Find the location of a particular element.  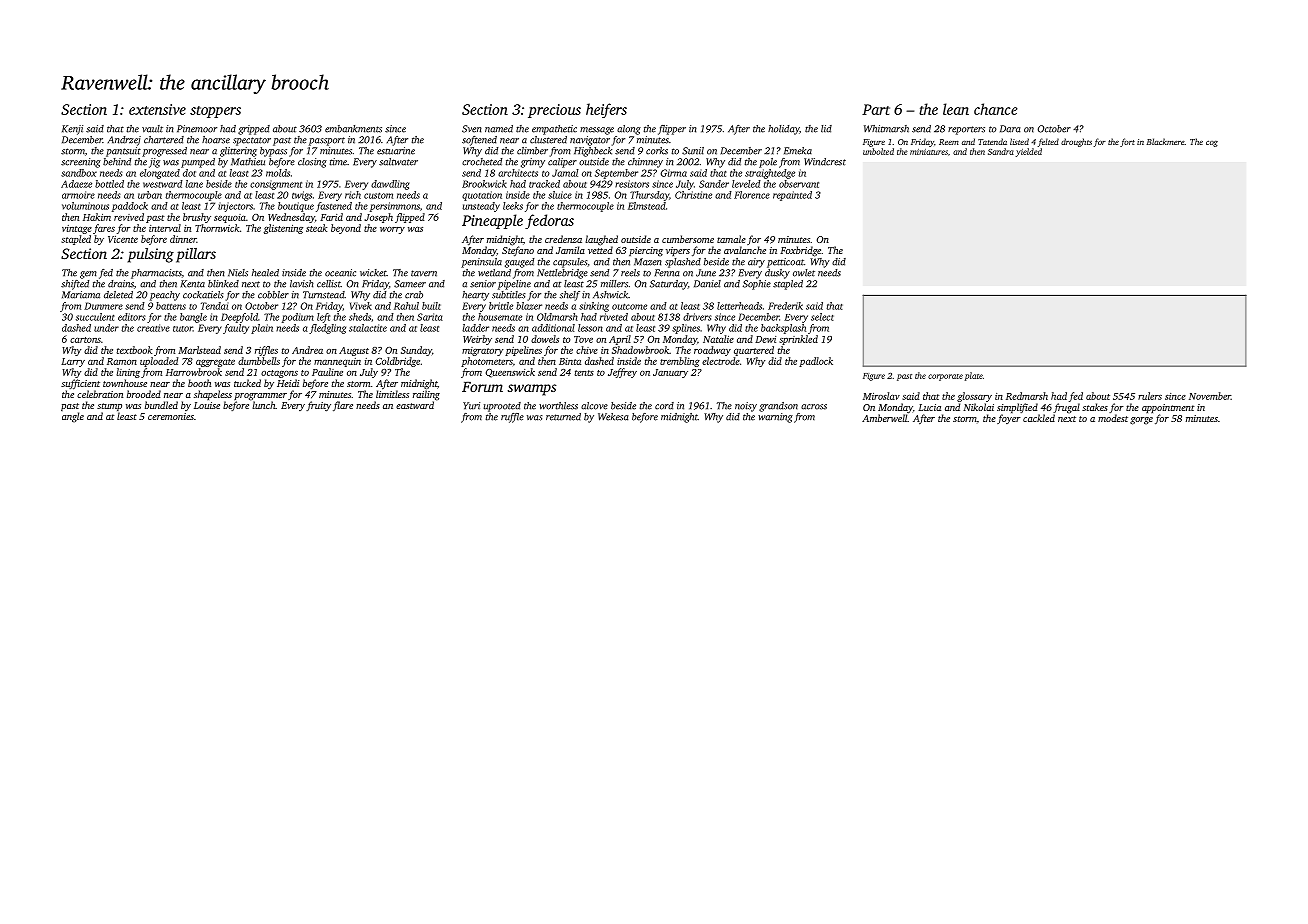

Blackmere is located at coordinates (1166, 141).
